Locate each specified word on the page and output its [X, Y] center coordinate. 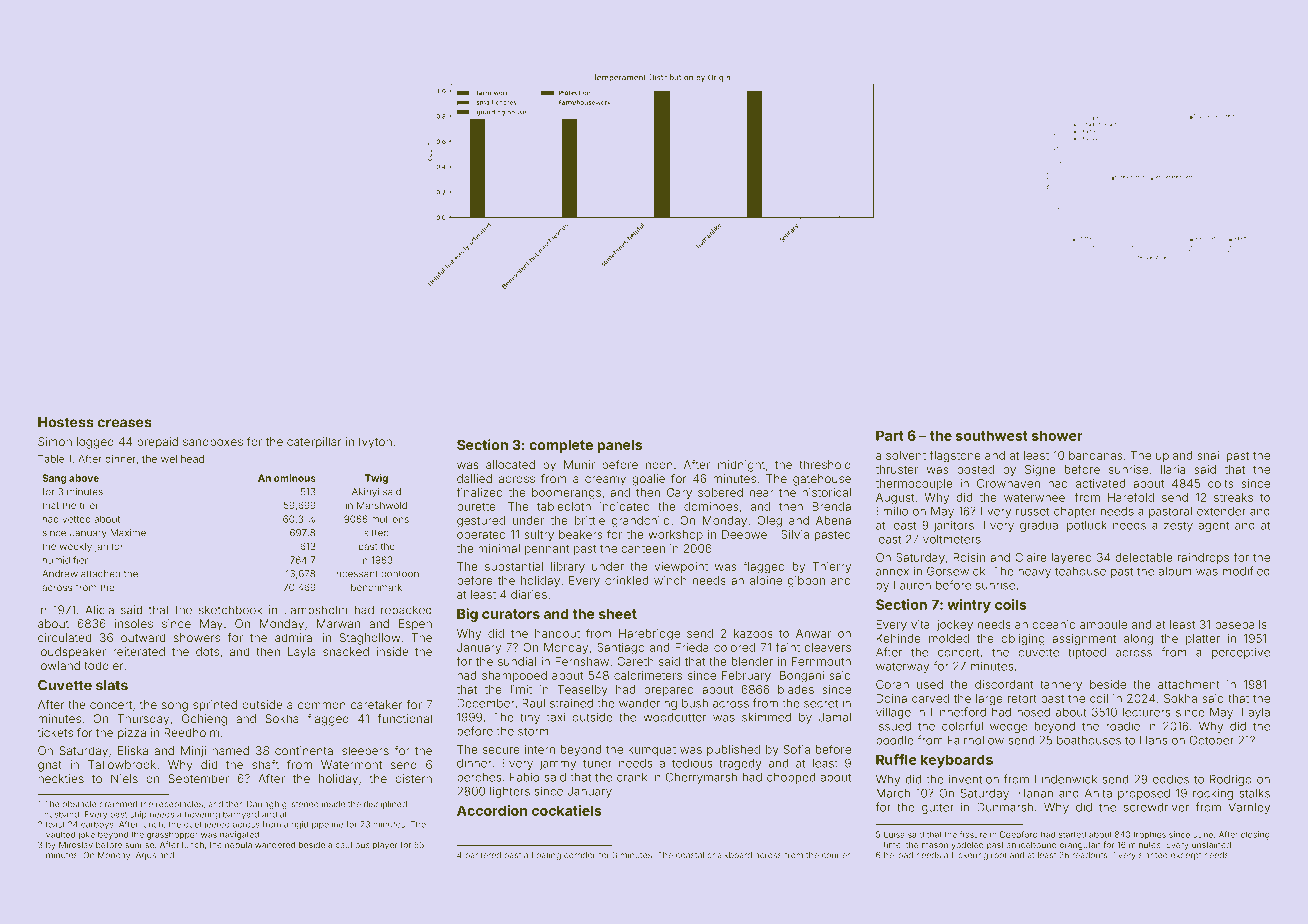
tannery [1061, 685]
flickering [969, 855]
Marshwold [382, 505]
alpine [766, 581]
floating [546, 855]
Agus [146, 856]
